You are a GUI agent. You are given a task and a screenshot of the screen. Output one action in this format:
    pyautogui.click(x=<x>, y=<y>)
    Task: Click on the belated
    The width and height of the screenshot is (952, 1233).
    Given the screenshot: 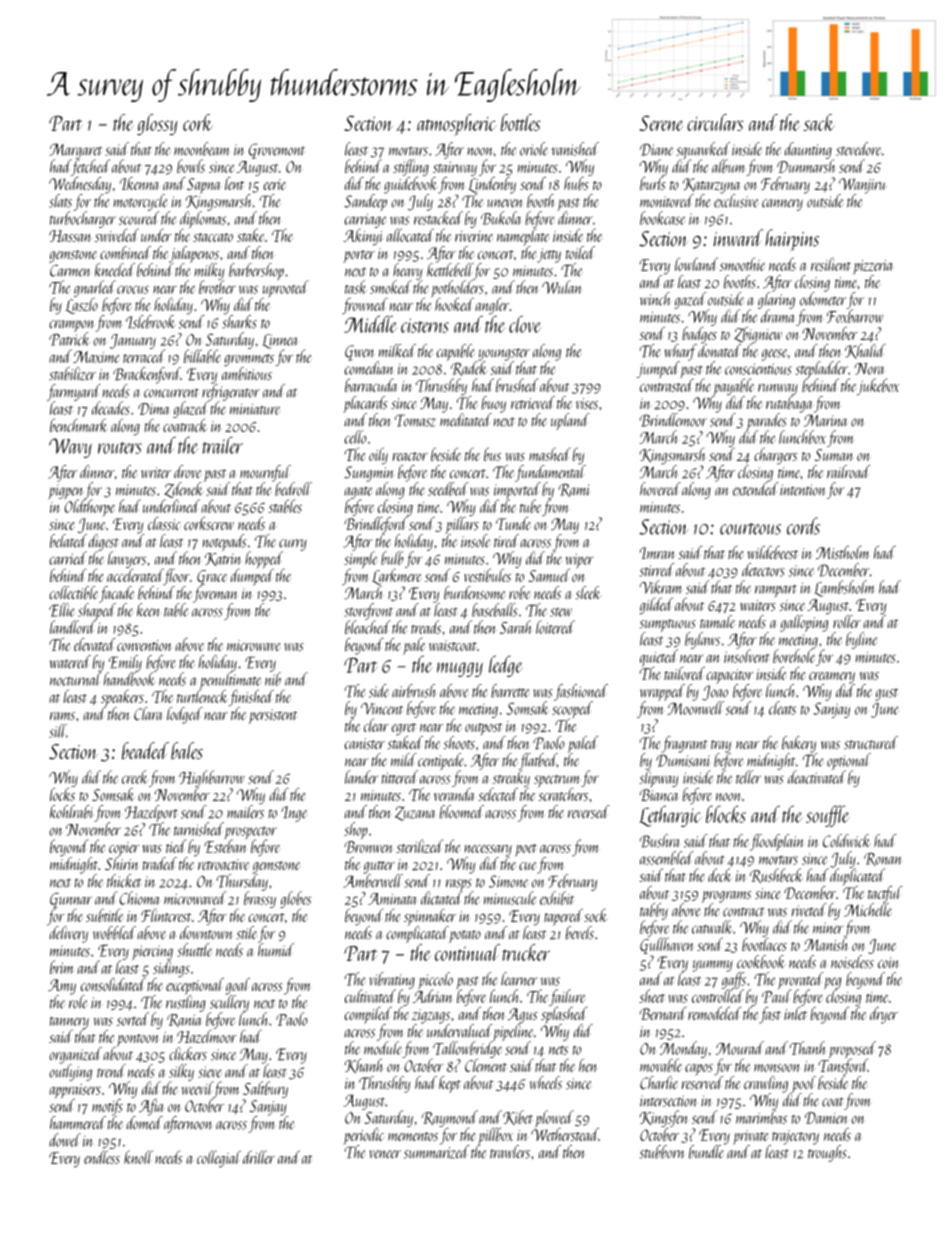 What is the action you would take?
    pyautogui.click(x=68, y=541)
